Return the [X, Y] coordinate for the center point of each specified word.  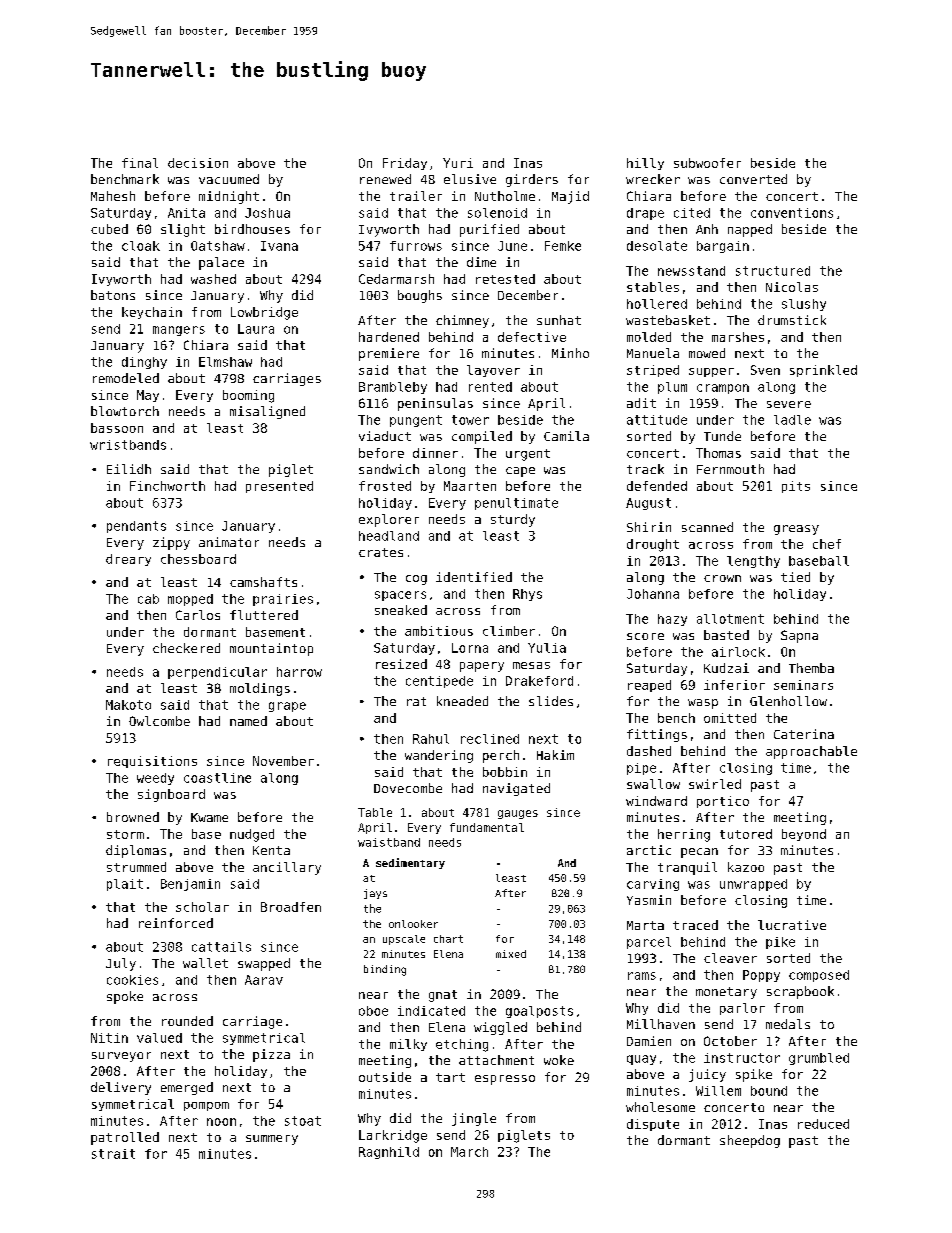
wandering [439, 756]
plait [125, 885]
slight [183, 230]
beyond [804, 835]
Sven [765, 370]
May [148, 396]
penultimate [516, 504]
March [469, 1152]
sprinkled [823, 371]
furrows [416, 246]
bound [769, 1091]
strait [113, 1154]
